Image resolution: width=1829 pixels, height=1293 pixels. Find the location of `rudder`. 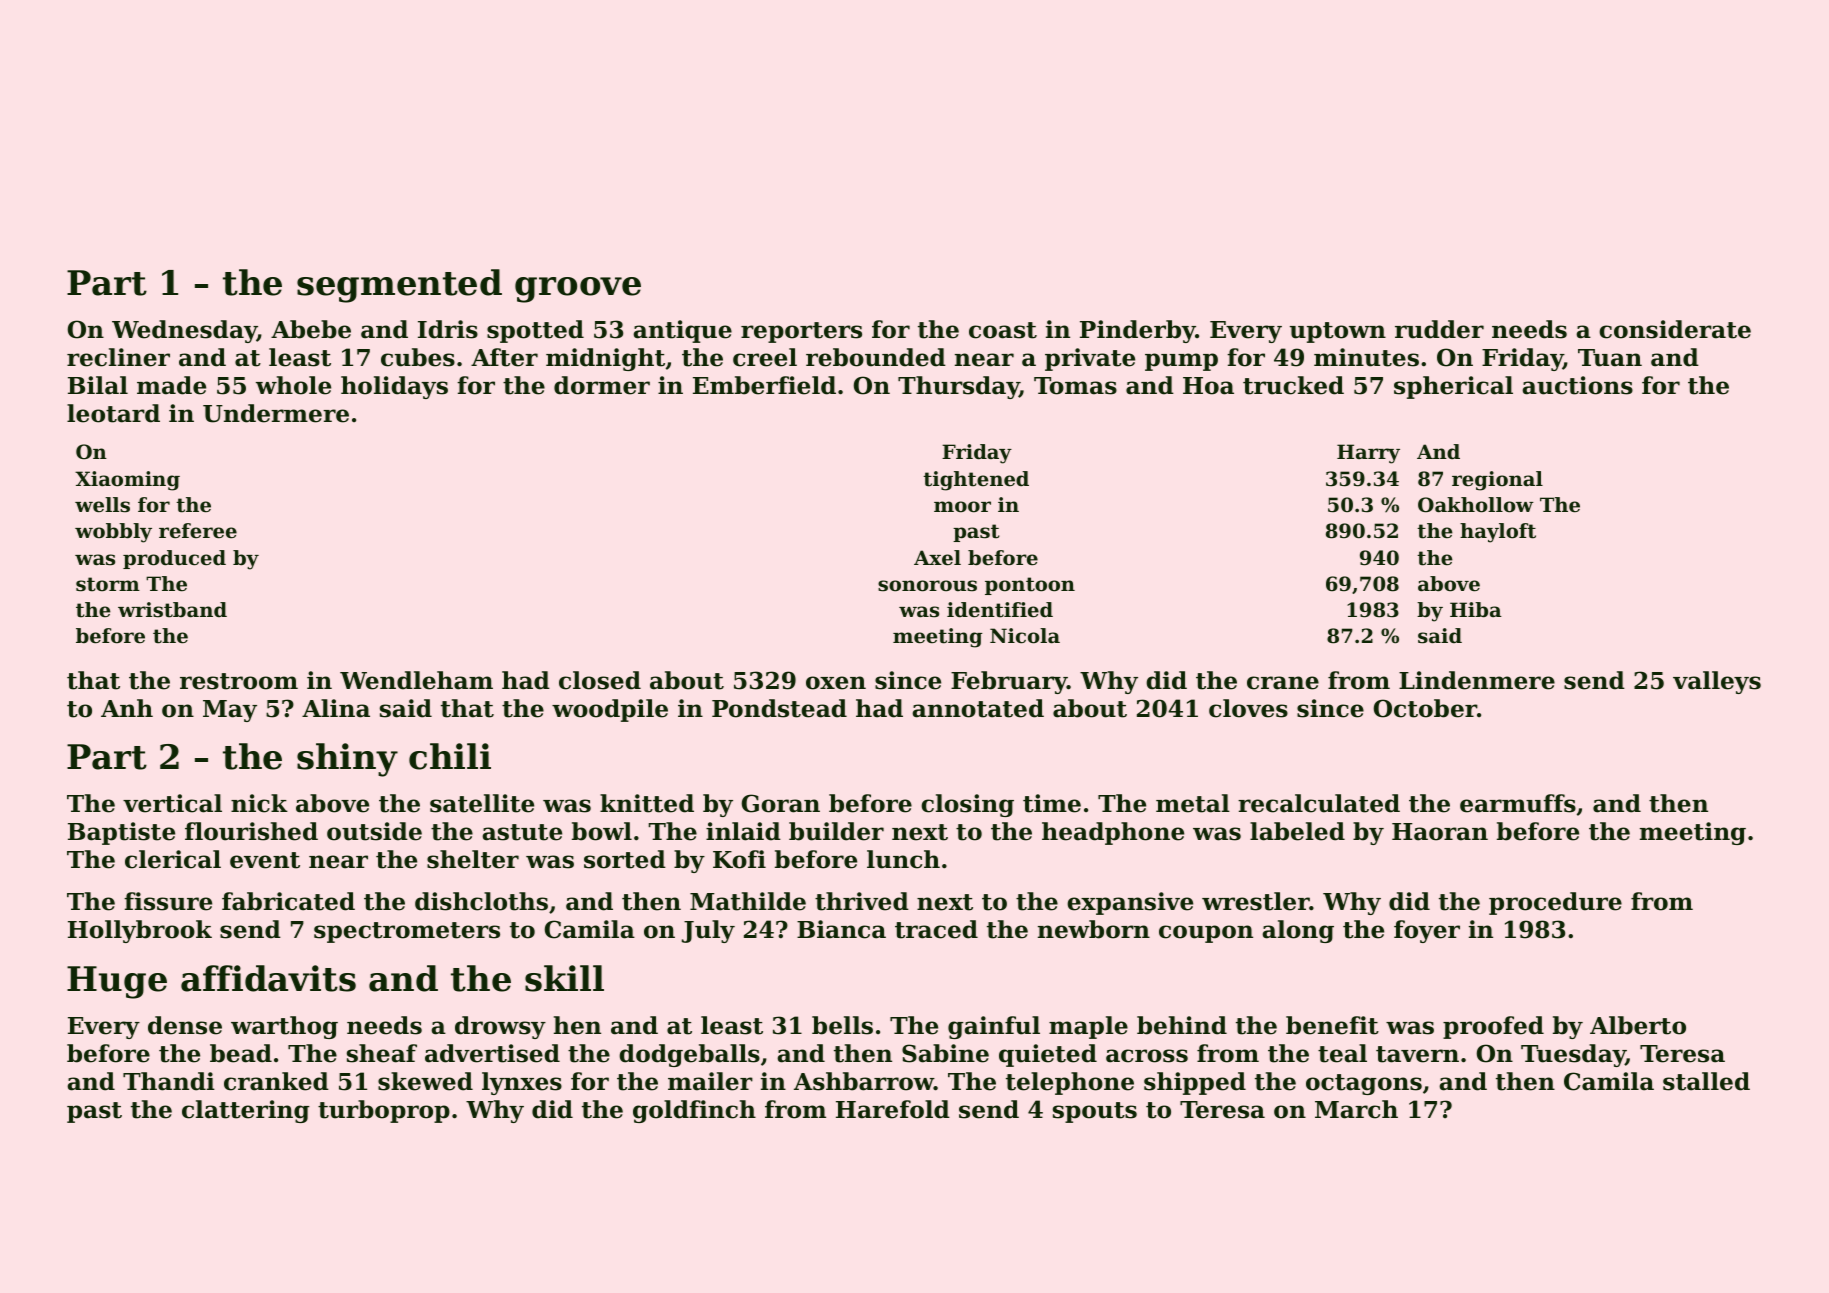

rudder is located at coordinates (1439, 329).
